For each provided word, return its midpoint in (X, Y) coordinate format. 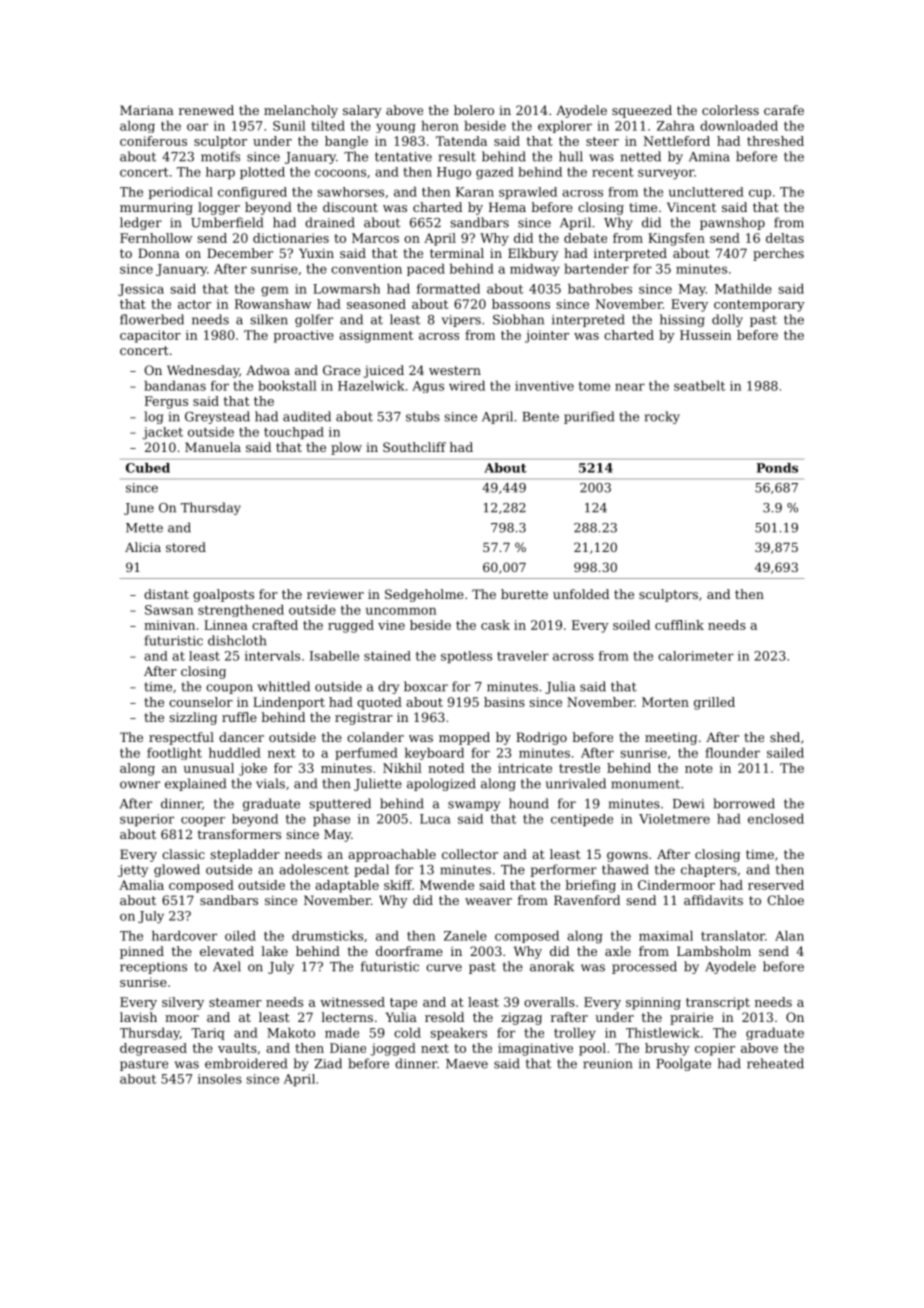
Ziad (328, 1063)
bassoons (521, 304)
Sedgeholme (424, 595)
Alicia (143, 547)
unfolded (581, 594)
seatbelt (699, 386)
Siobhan (518, 319)
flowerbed (152, 319)
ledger (141, 223)
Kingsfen (676, 239)
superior (147, 820)
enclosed (776, 819)
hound (529, 803)
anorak (552, 966)
